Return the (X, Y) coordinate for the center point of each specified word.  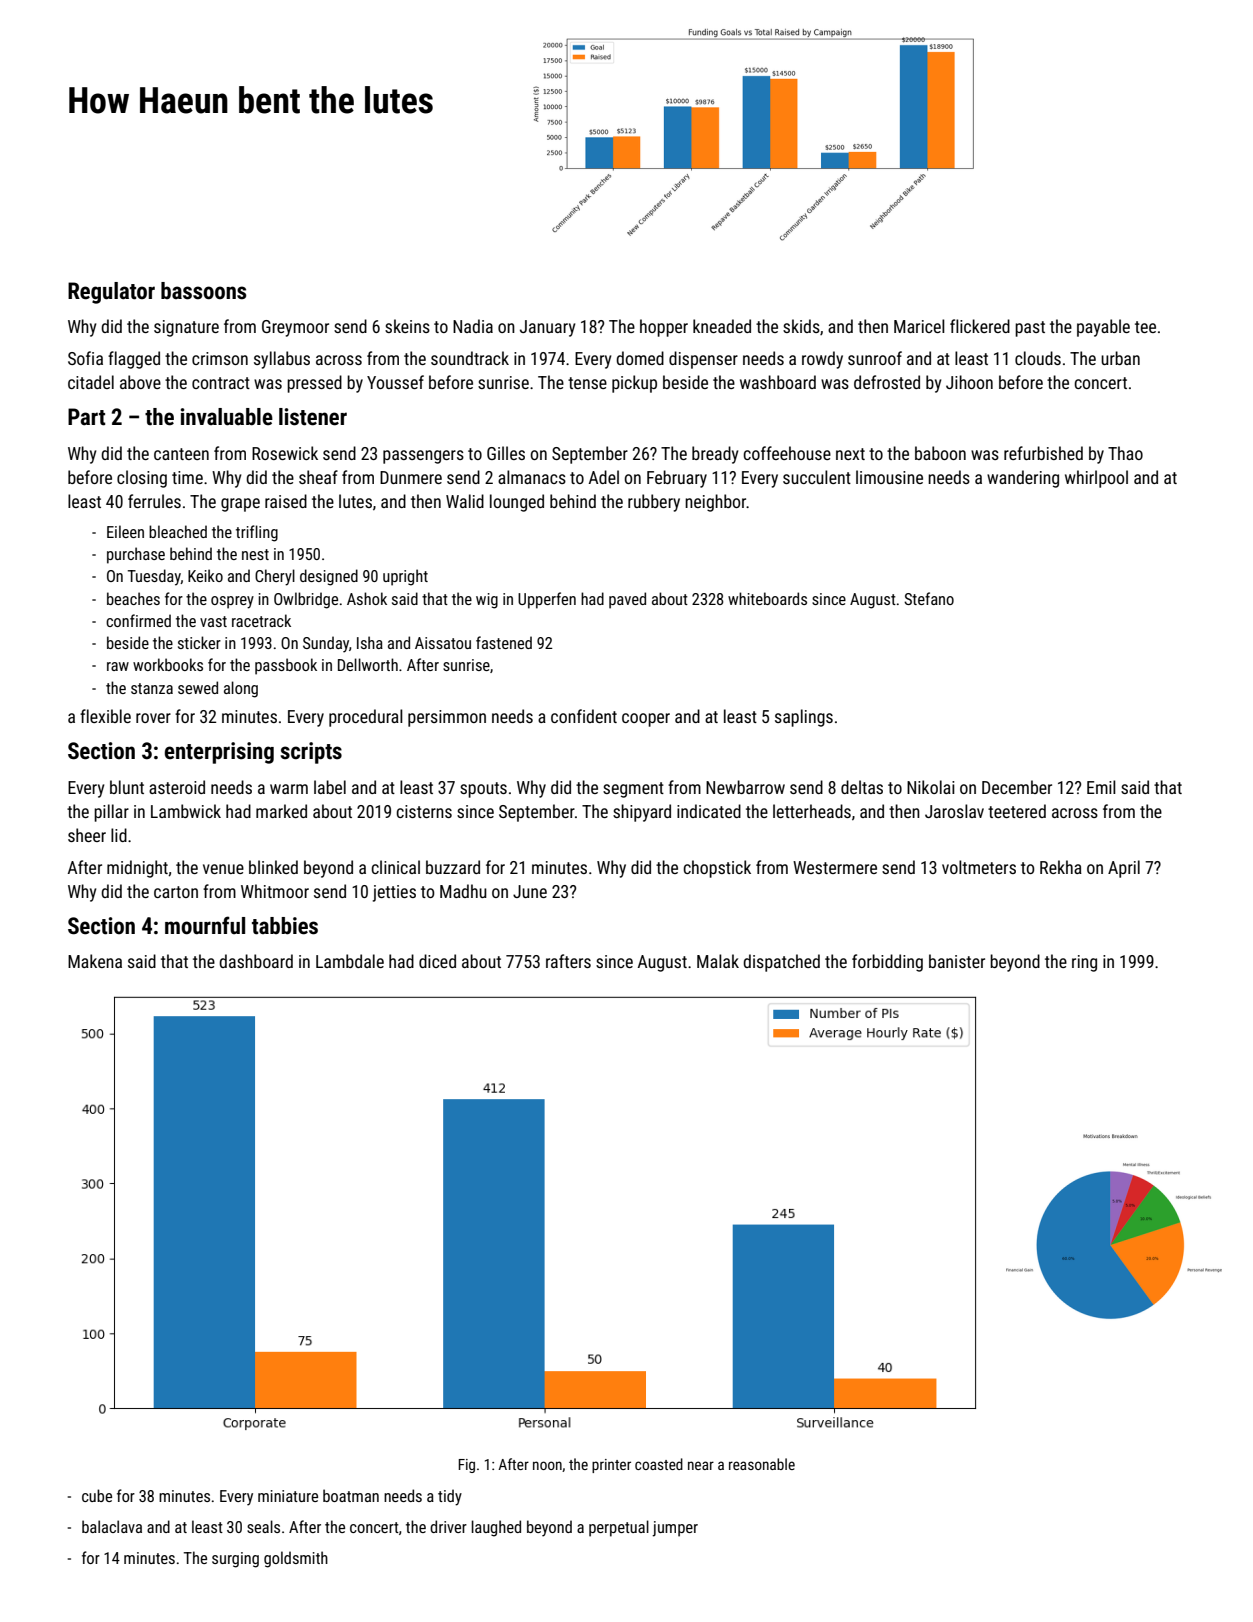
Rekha (1061, 867)
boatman (351, 1495)
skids (801, 326)
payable (1103, 328)
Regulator (111, 293)
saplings (804, 718)
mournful (205, 925)
